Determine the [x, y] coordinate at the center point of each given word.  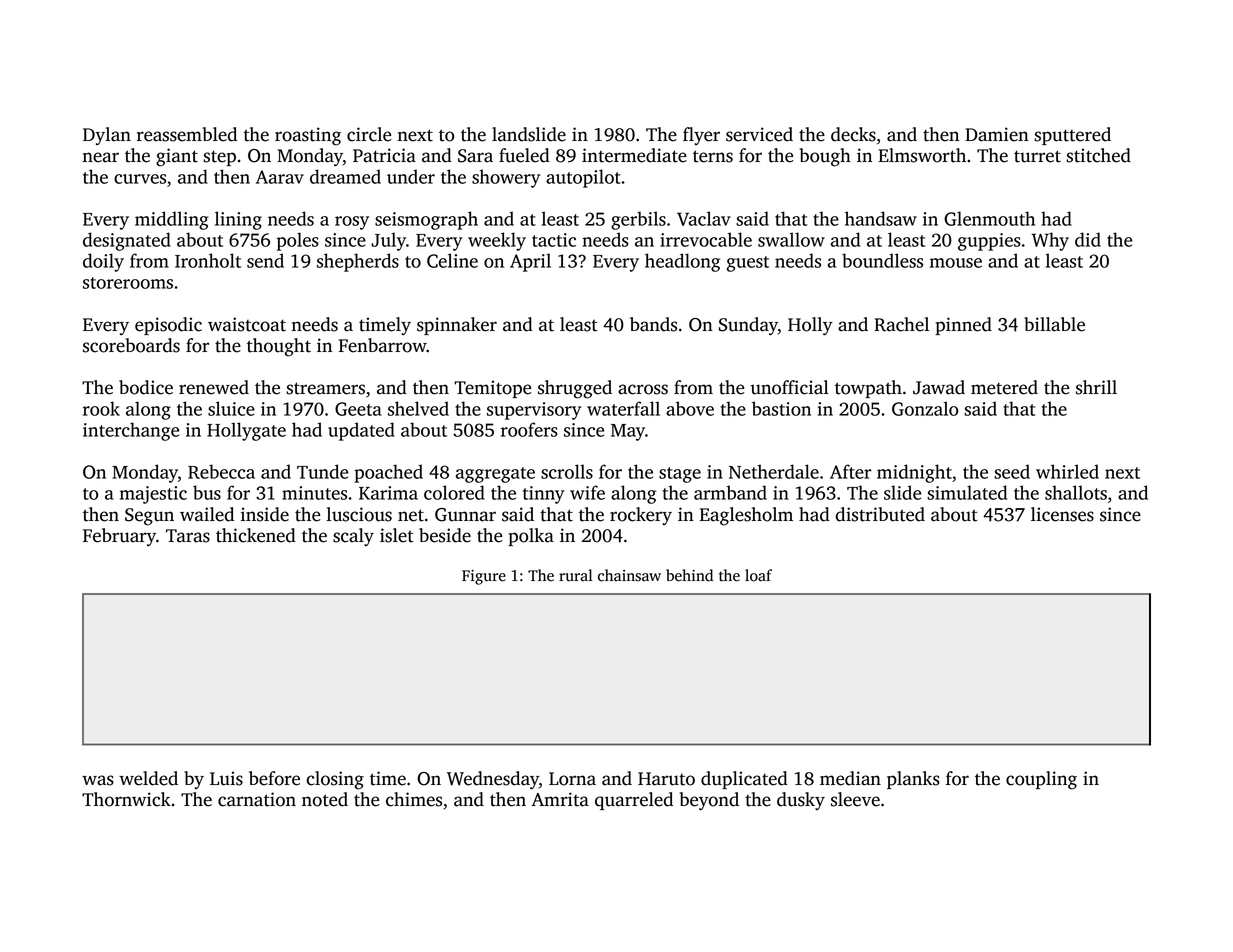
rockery [641, 516]
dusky [801, 801]
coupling [1041, 780]
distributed [880, 514]
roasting [308, 136]
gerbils [638, 220]
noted [325, 799]
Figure [484, 577]
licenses [1062, 514]
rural [576, 575]
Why [1050, 241]
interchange [131, 431]
